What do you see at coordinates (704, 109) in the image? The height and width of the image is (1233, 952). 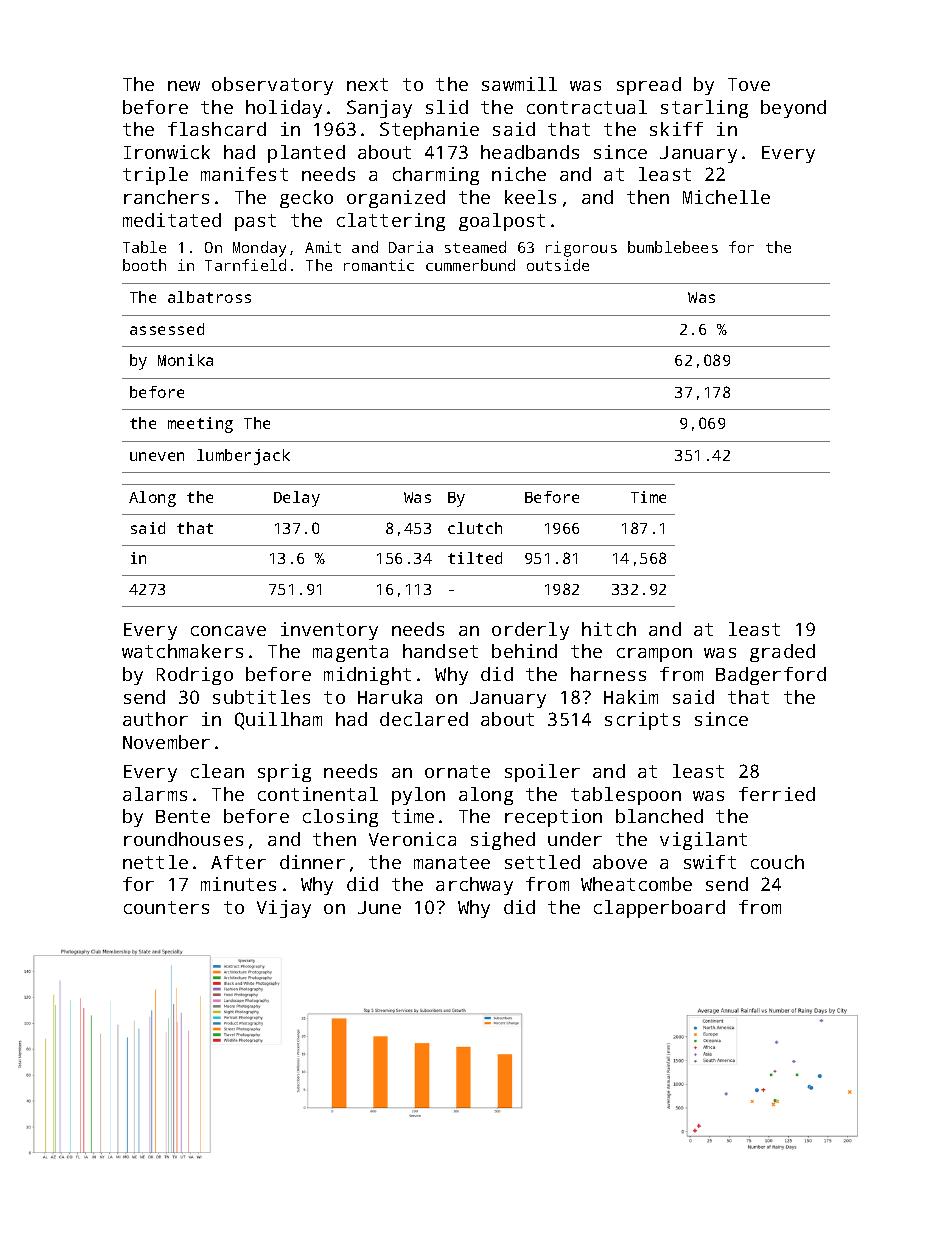 I see `starling` at bounding box center [704, 109].
